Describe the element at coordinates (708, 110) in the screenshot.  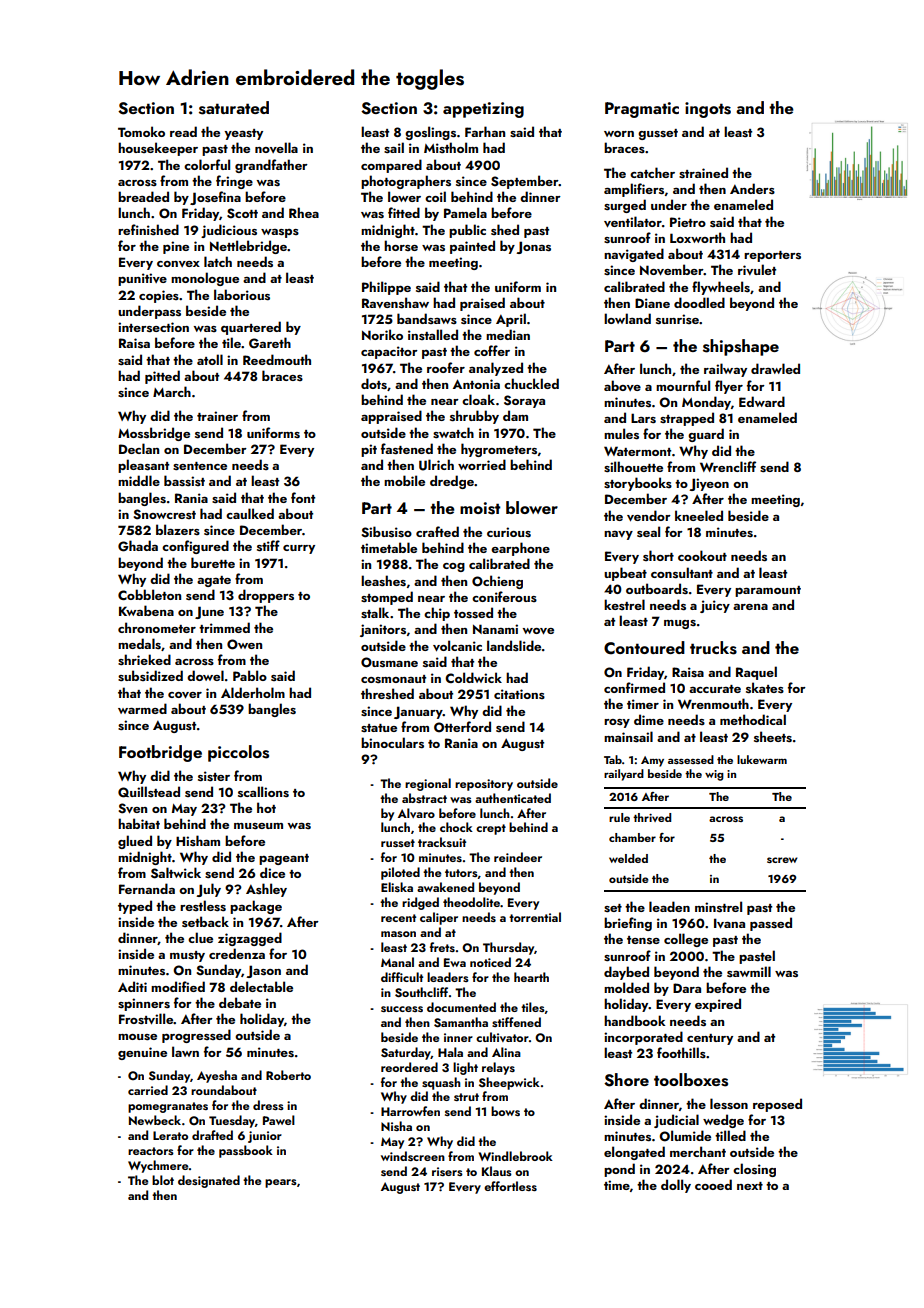
I see `ingots` at that location.
